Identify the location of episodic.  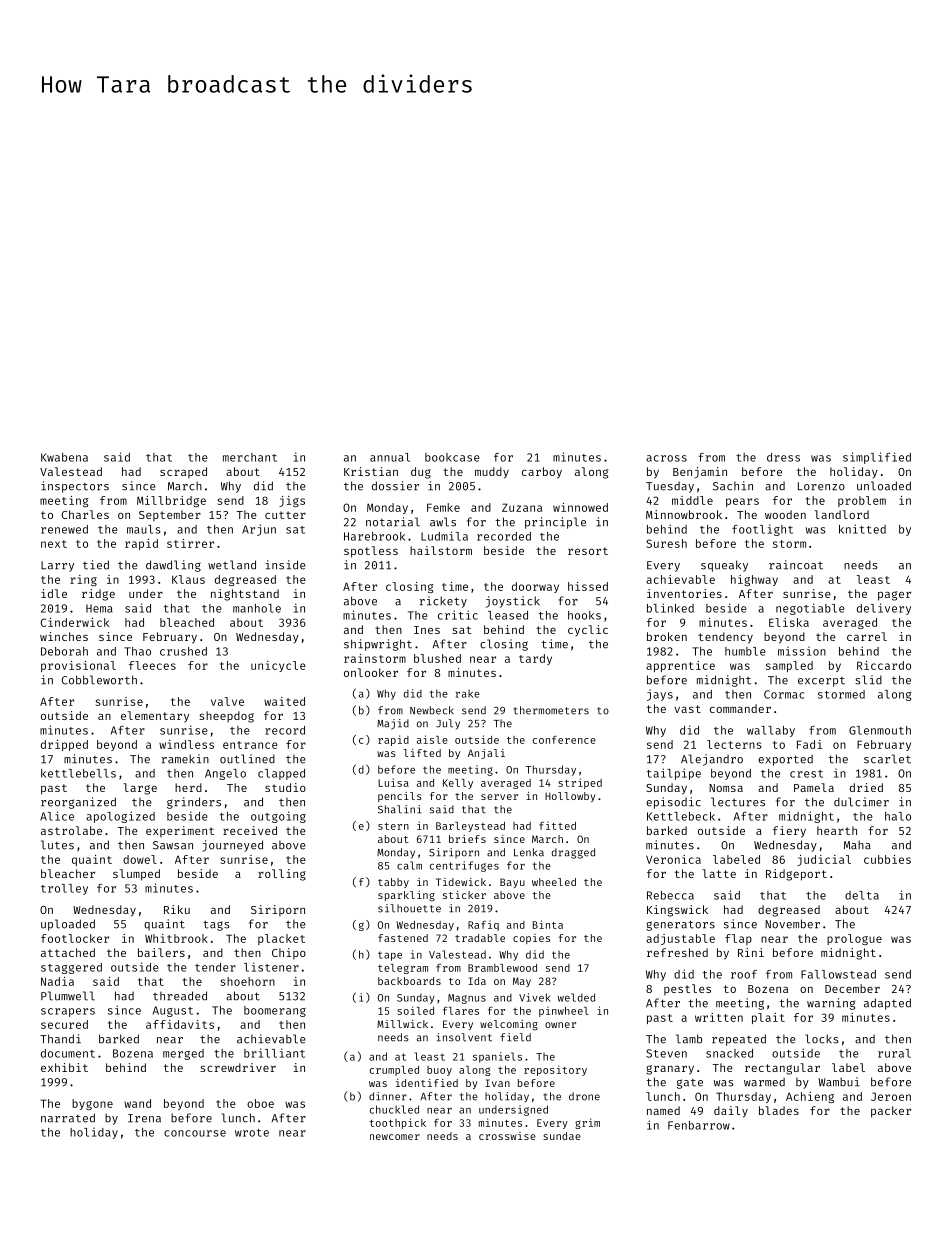
(673, 803).
